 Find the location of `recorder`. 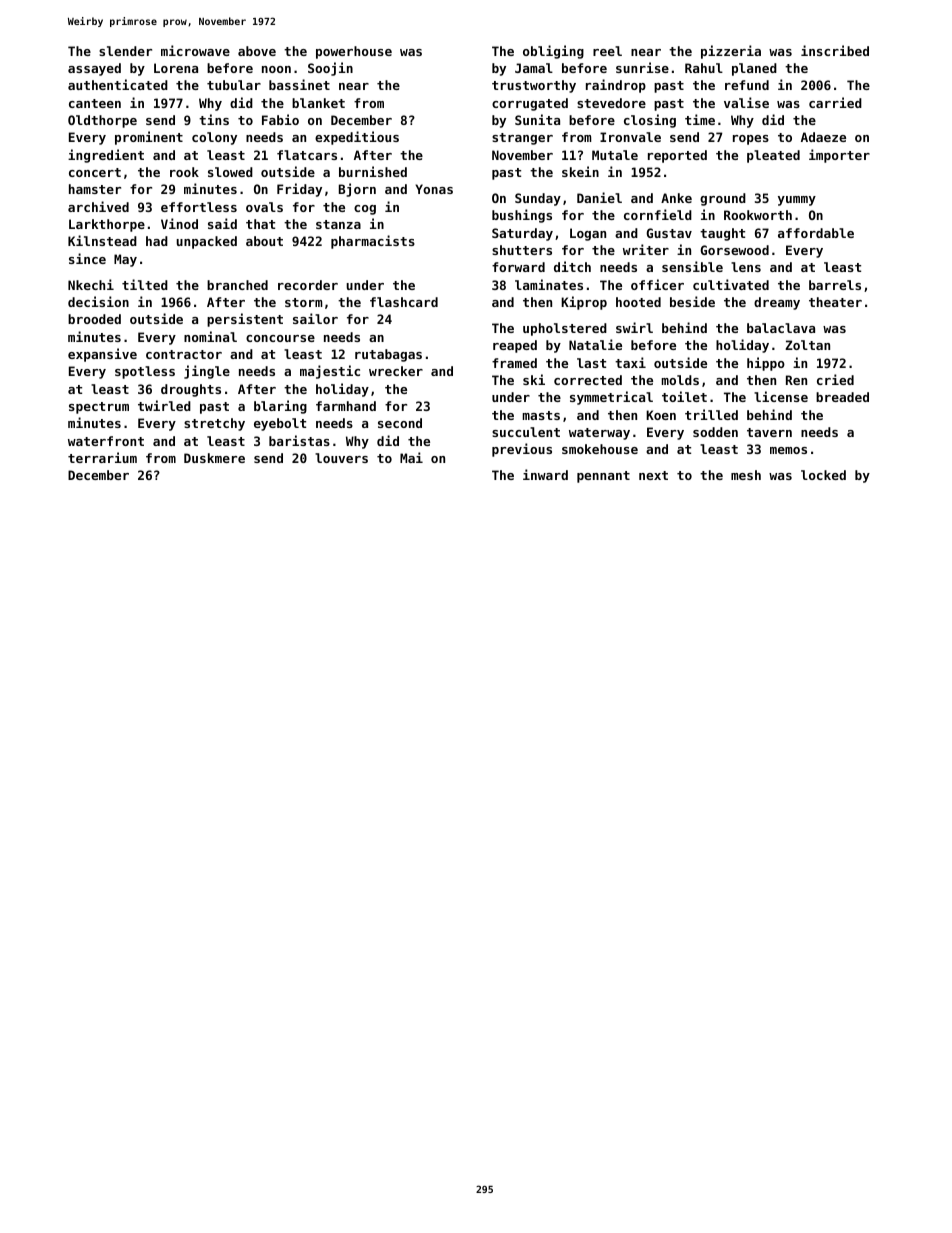

recorder is located at coordinates (308, 285).
